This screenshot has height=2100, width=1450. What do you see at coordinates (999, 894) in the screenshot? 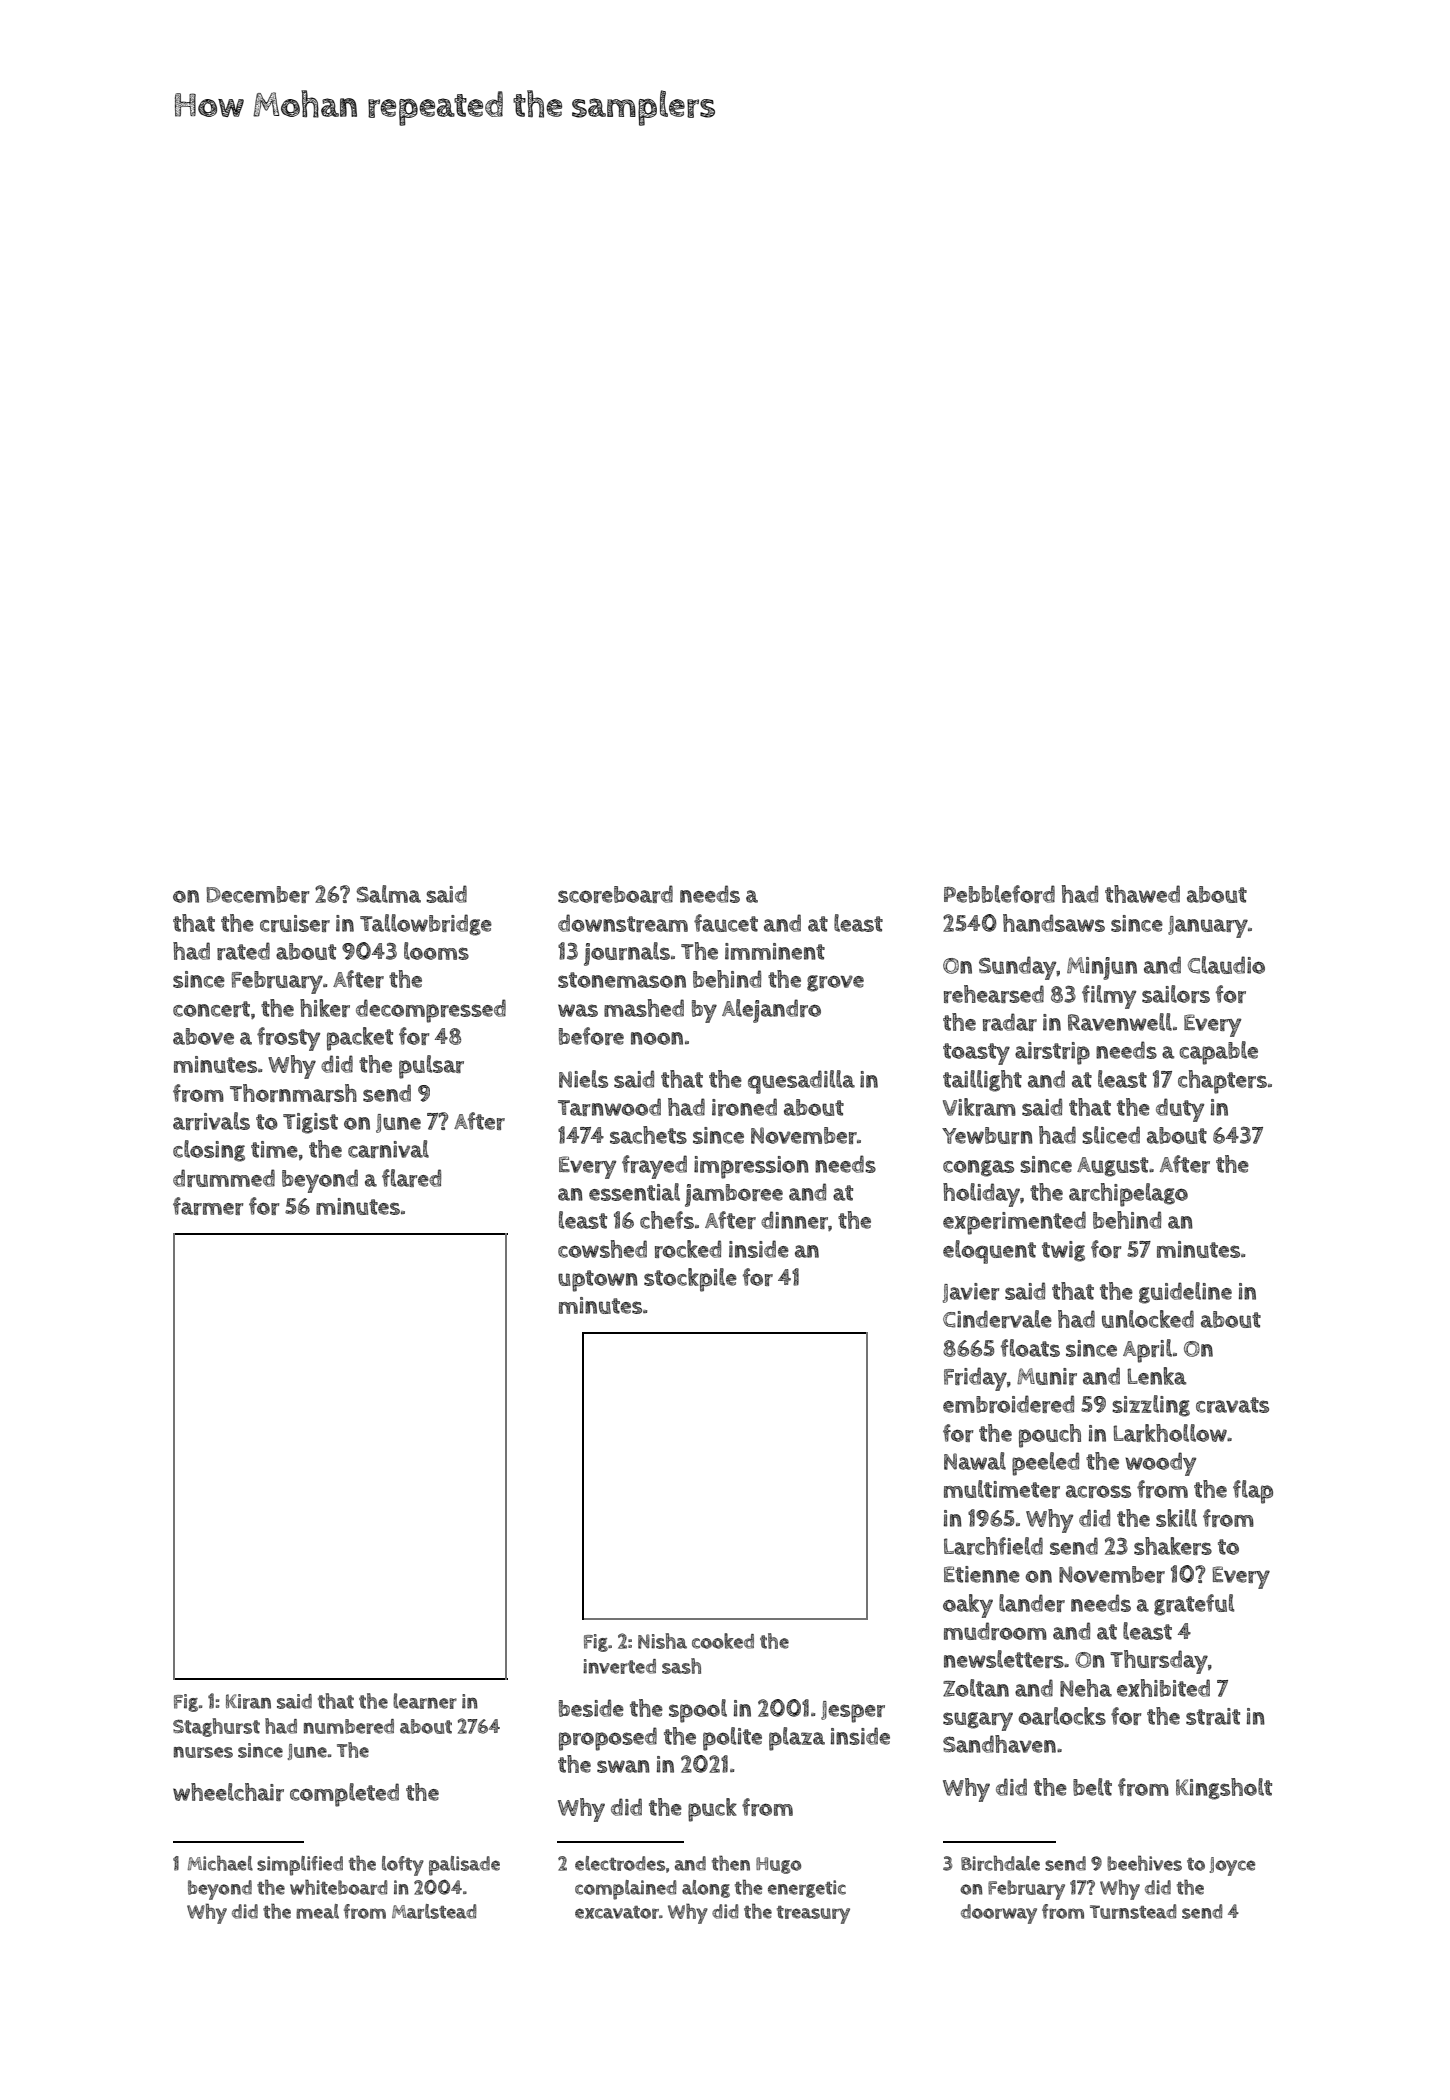
I see `Pebbleford` at bounding box center [999, 894].
